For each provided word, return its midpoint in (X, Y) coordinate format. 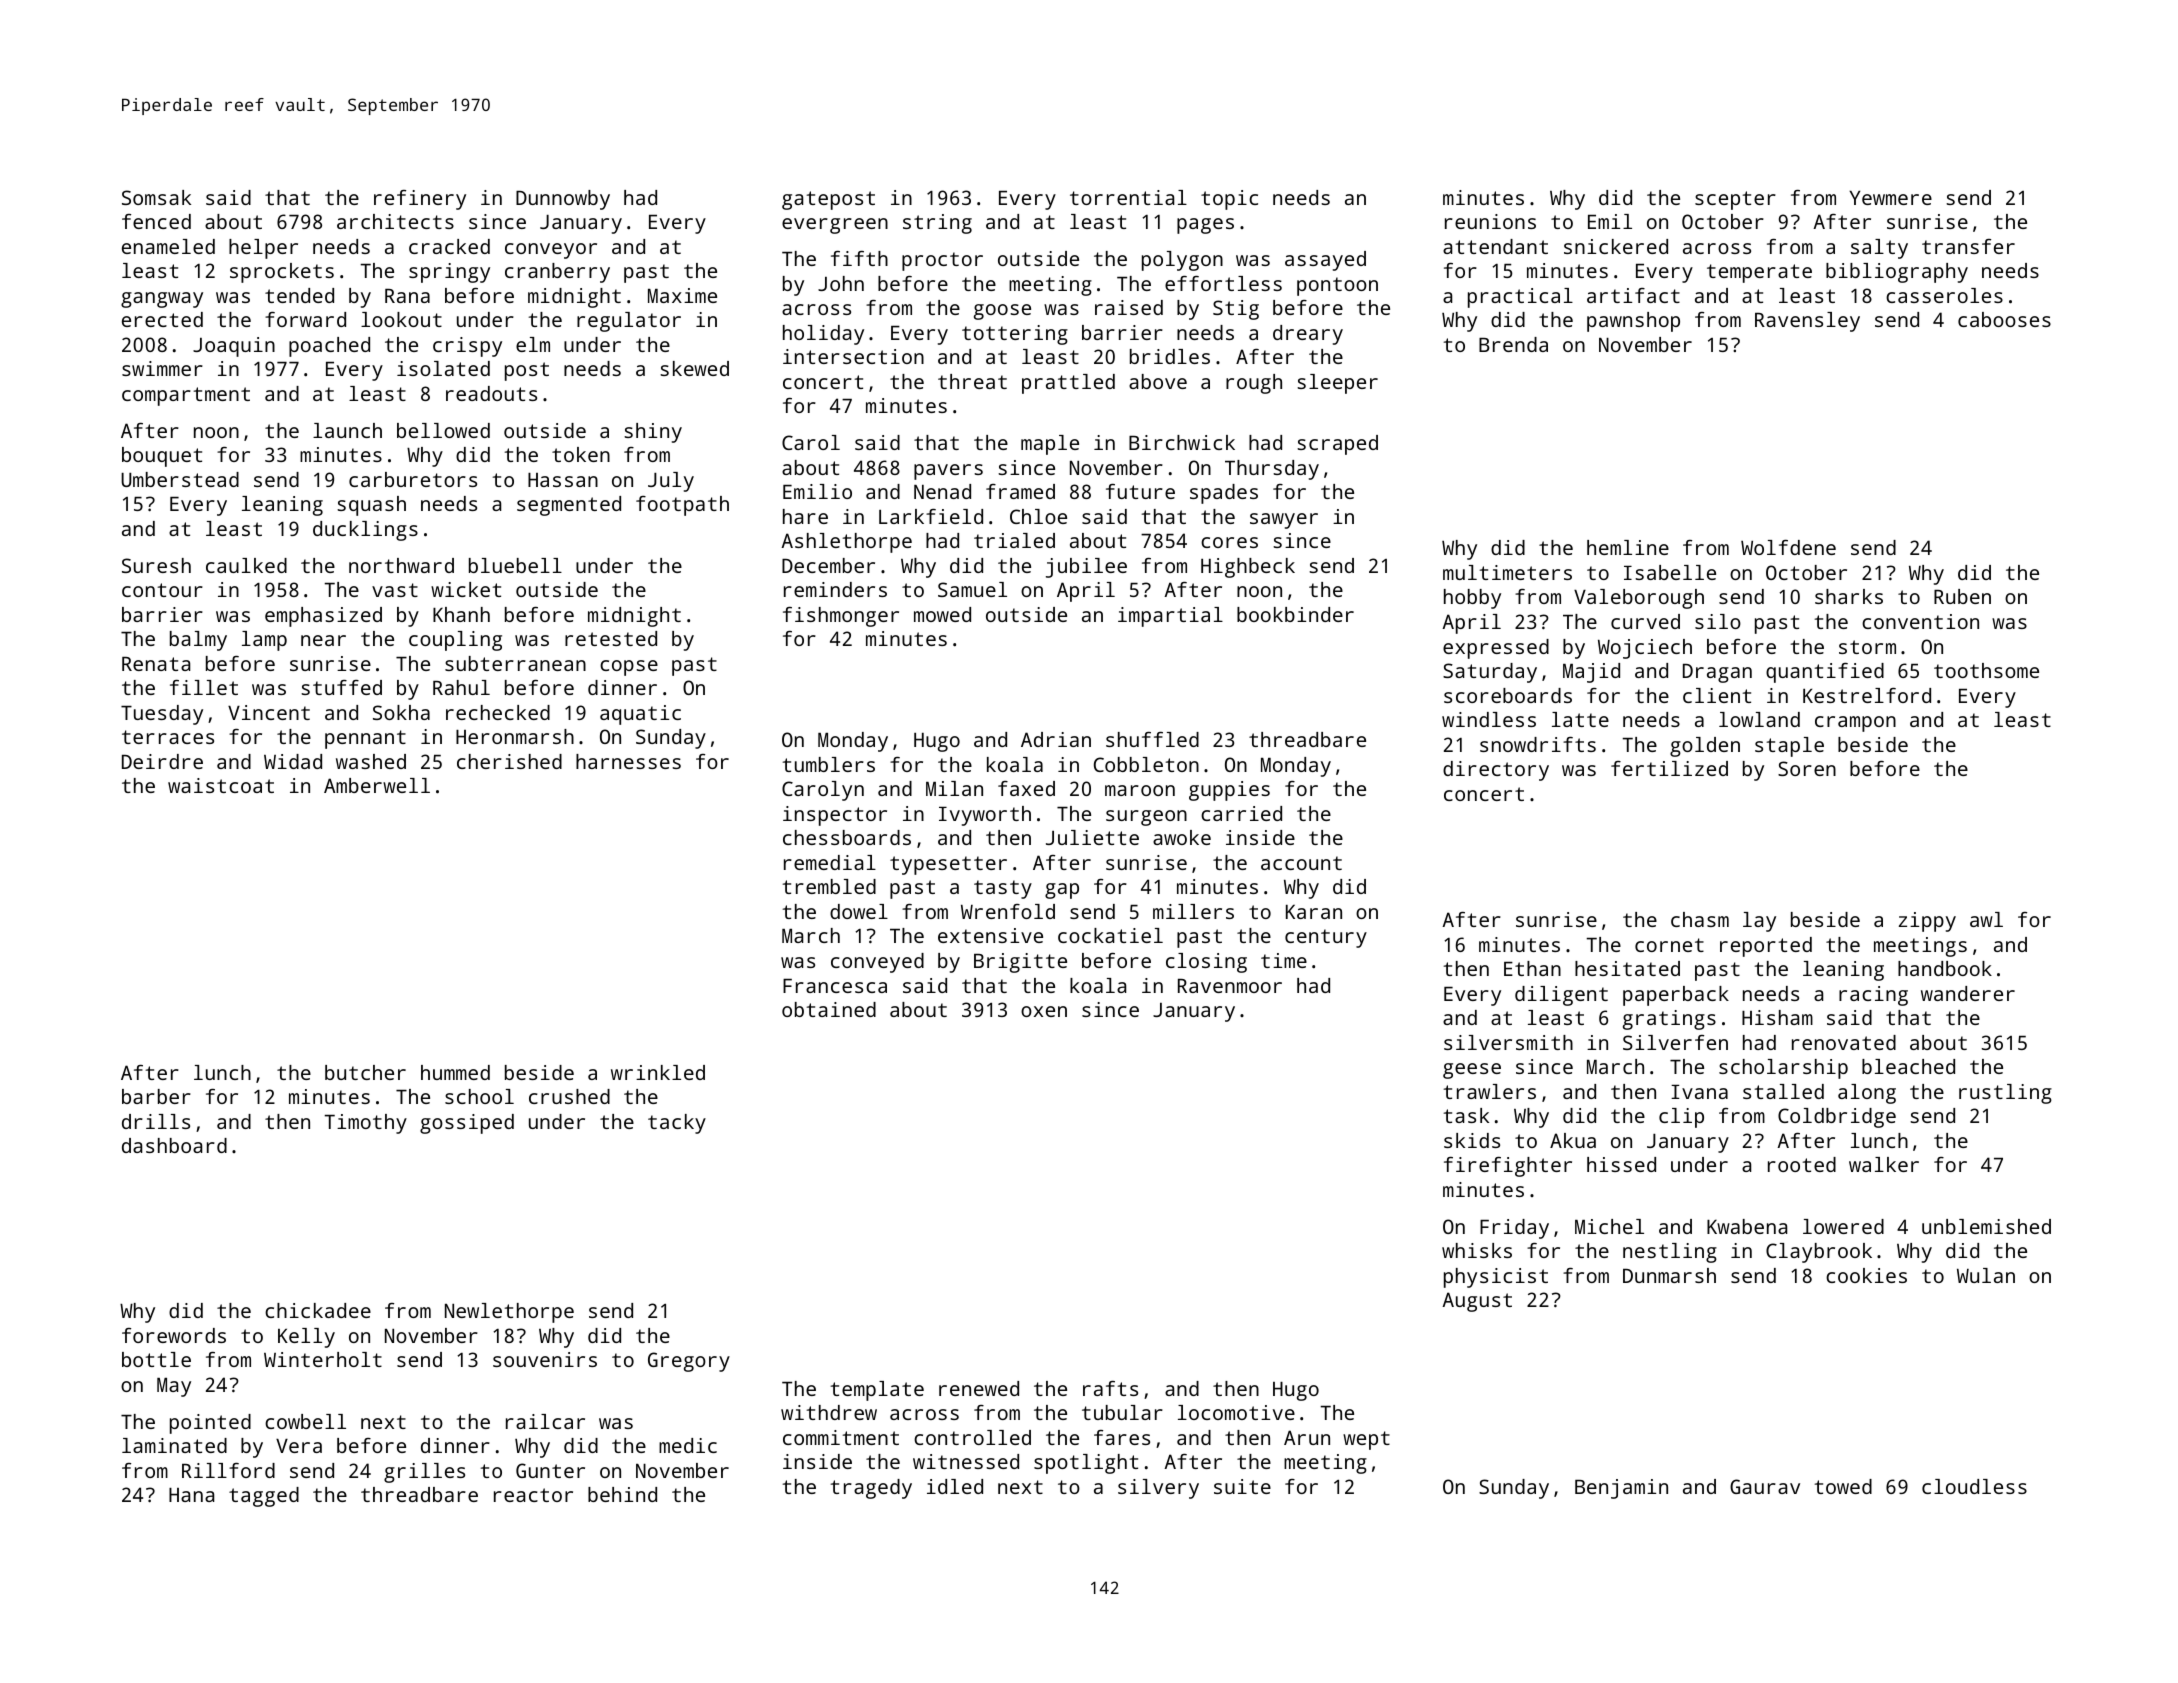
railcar (545, 1421)
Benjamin (1621, 1489)
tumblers (828, 764)
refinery (420, 200)
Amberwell (377, 785)
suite (1242, 1486)
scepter (1735, 200)
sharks (1849, 596)
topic (1229, 200)
